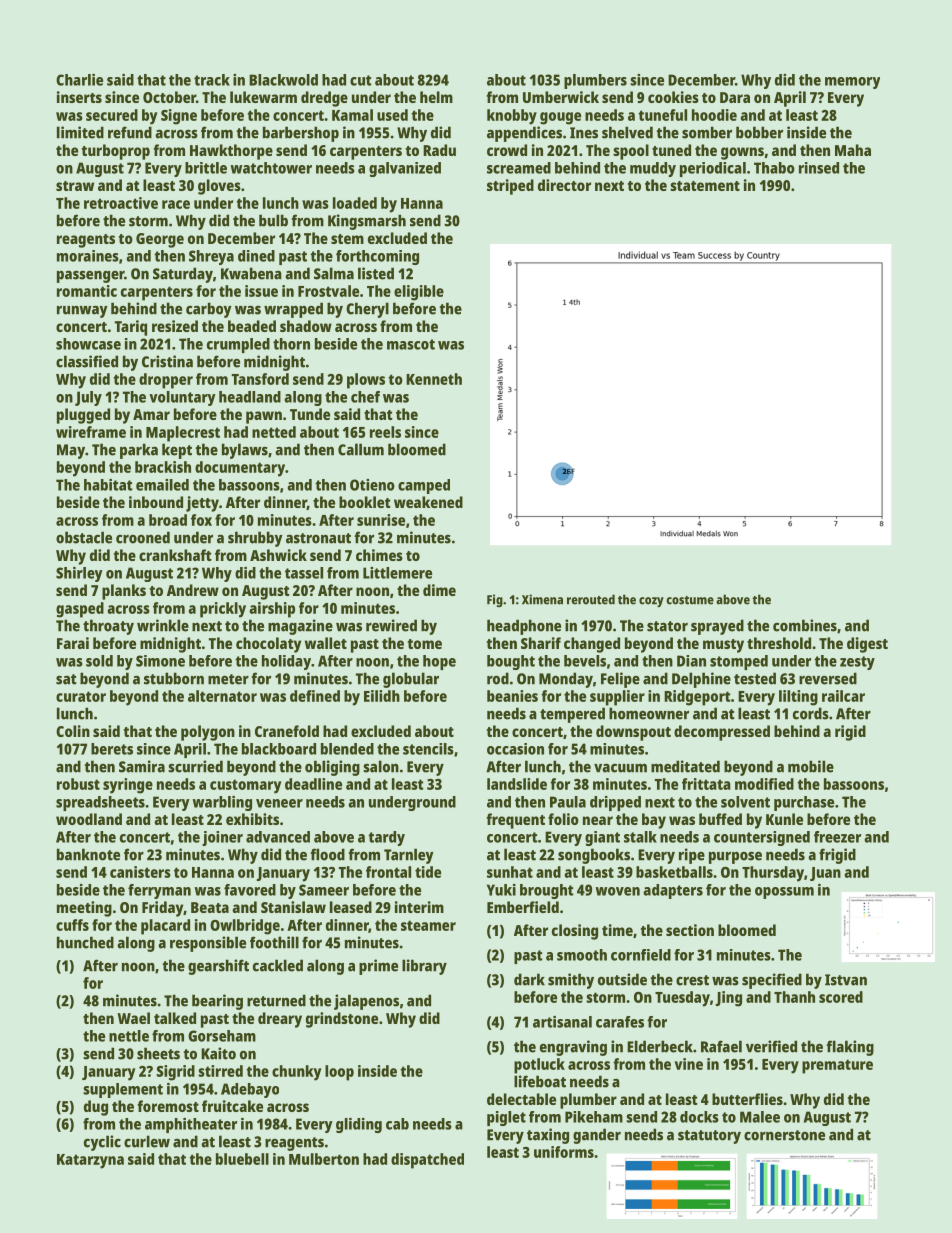 Image resolution: width=952 pixels, height=1233 pixels. Describe the element at coordinates (386, 838) in the document. I see `tardy` at that location.
